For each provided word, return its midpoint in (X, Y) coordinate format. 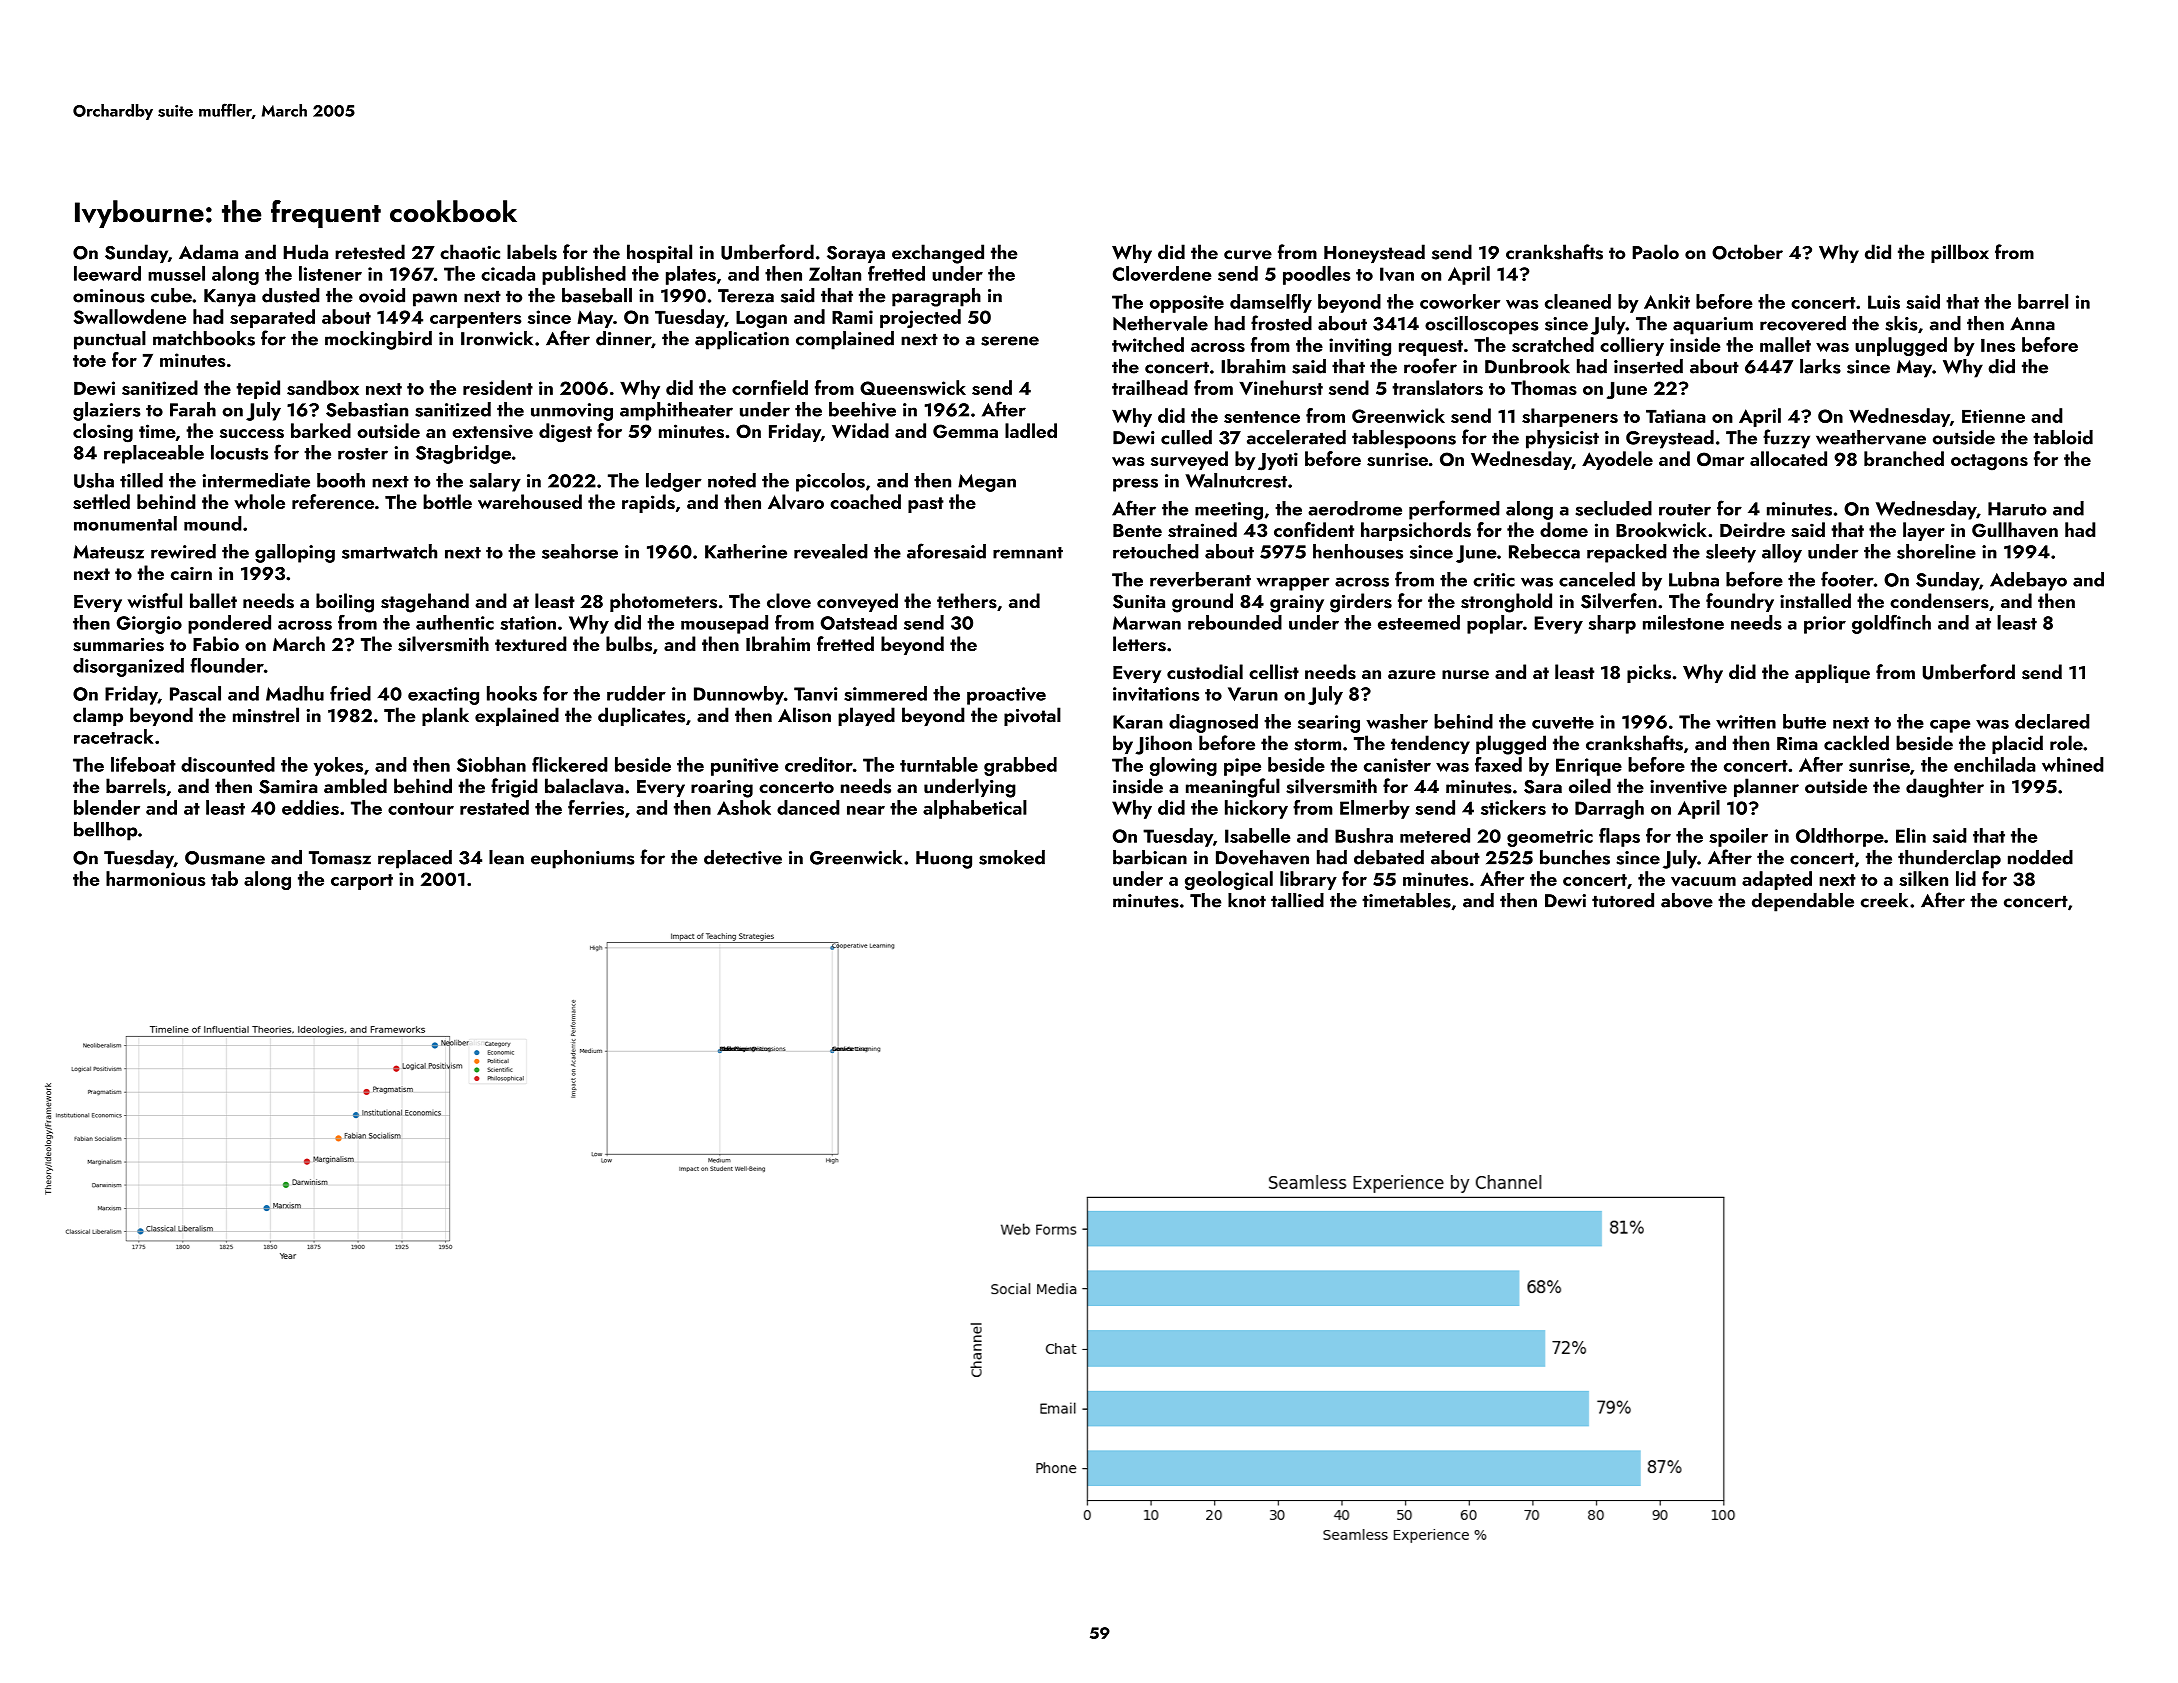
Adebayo (2028, 581)
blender (107, 807)
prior (1825, 625)
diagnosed (1213, 723)
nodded (2040, 857)
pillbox (1960, 253)
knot (1247, 900)
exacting (443, 696)
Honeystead (1374, 253)
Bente (1137, 530)
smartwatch (389, 551)
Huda (305, 252)
